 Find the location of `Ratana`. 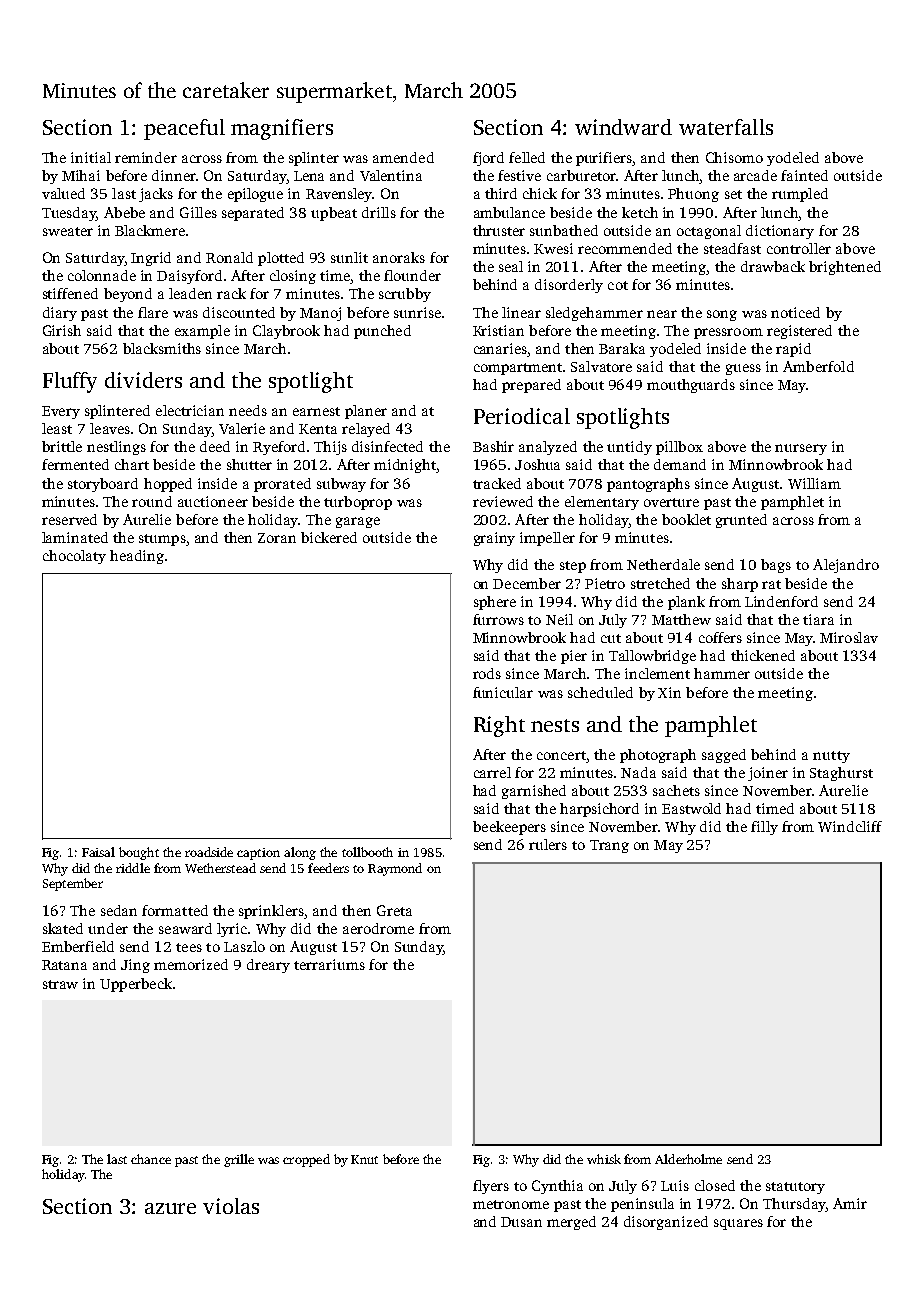

Ratana is located at coordinates (64, 965).
